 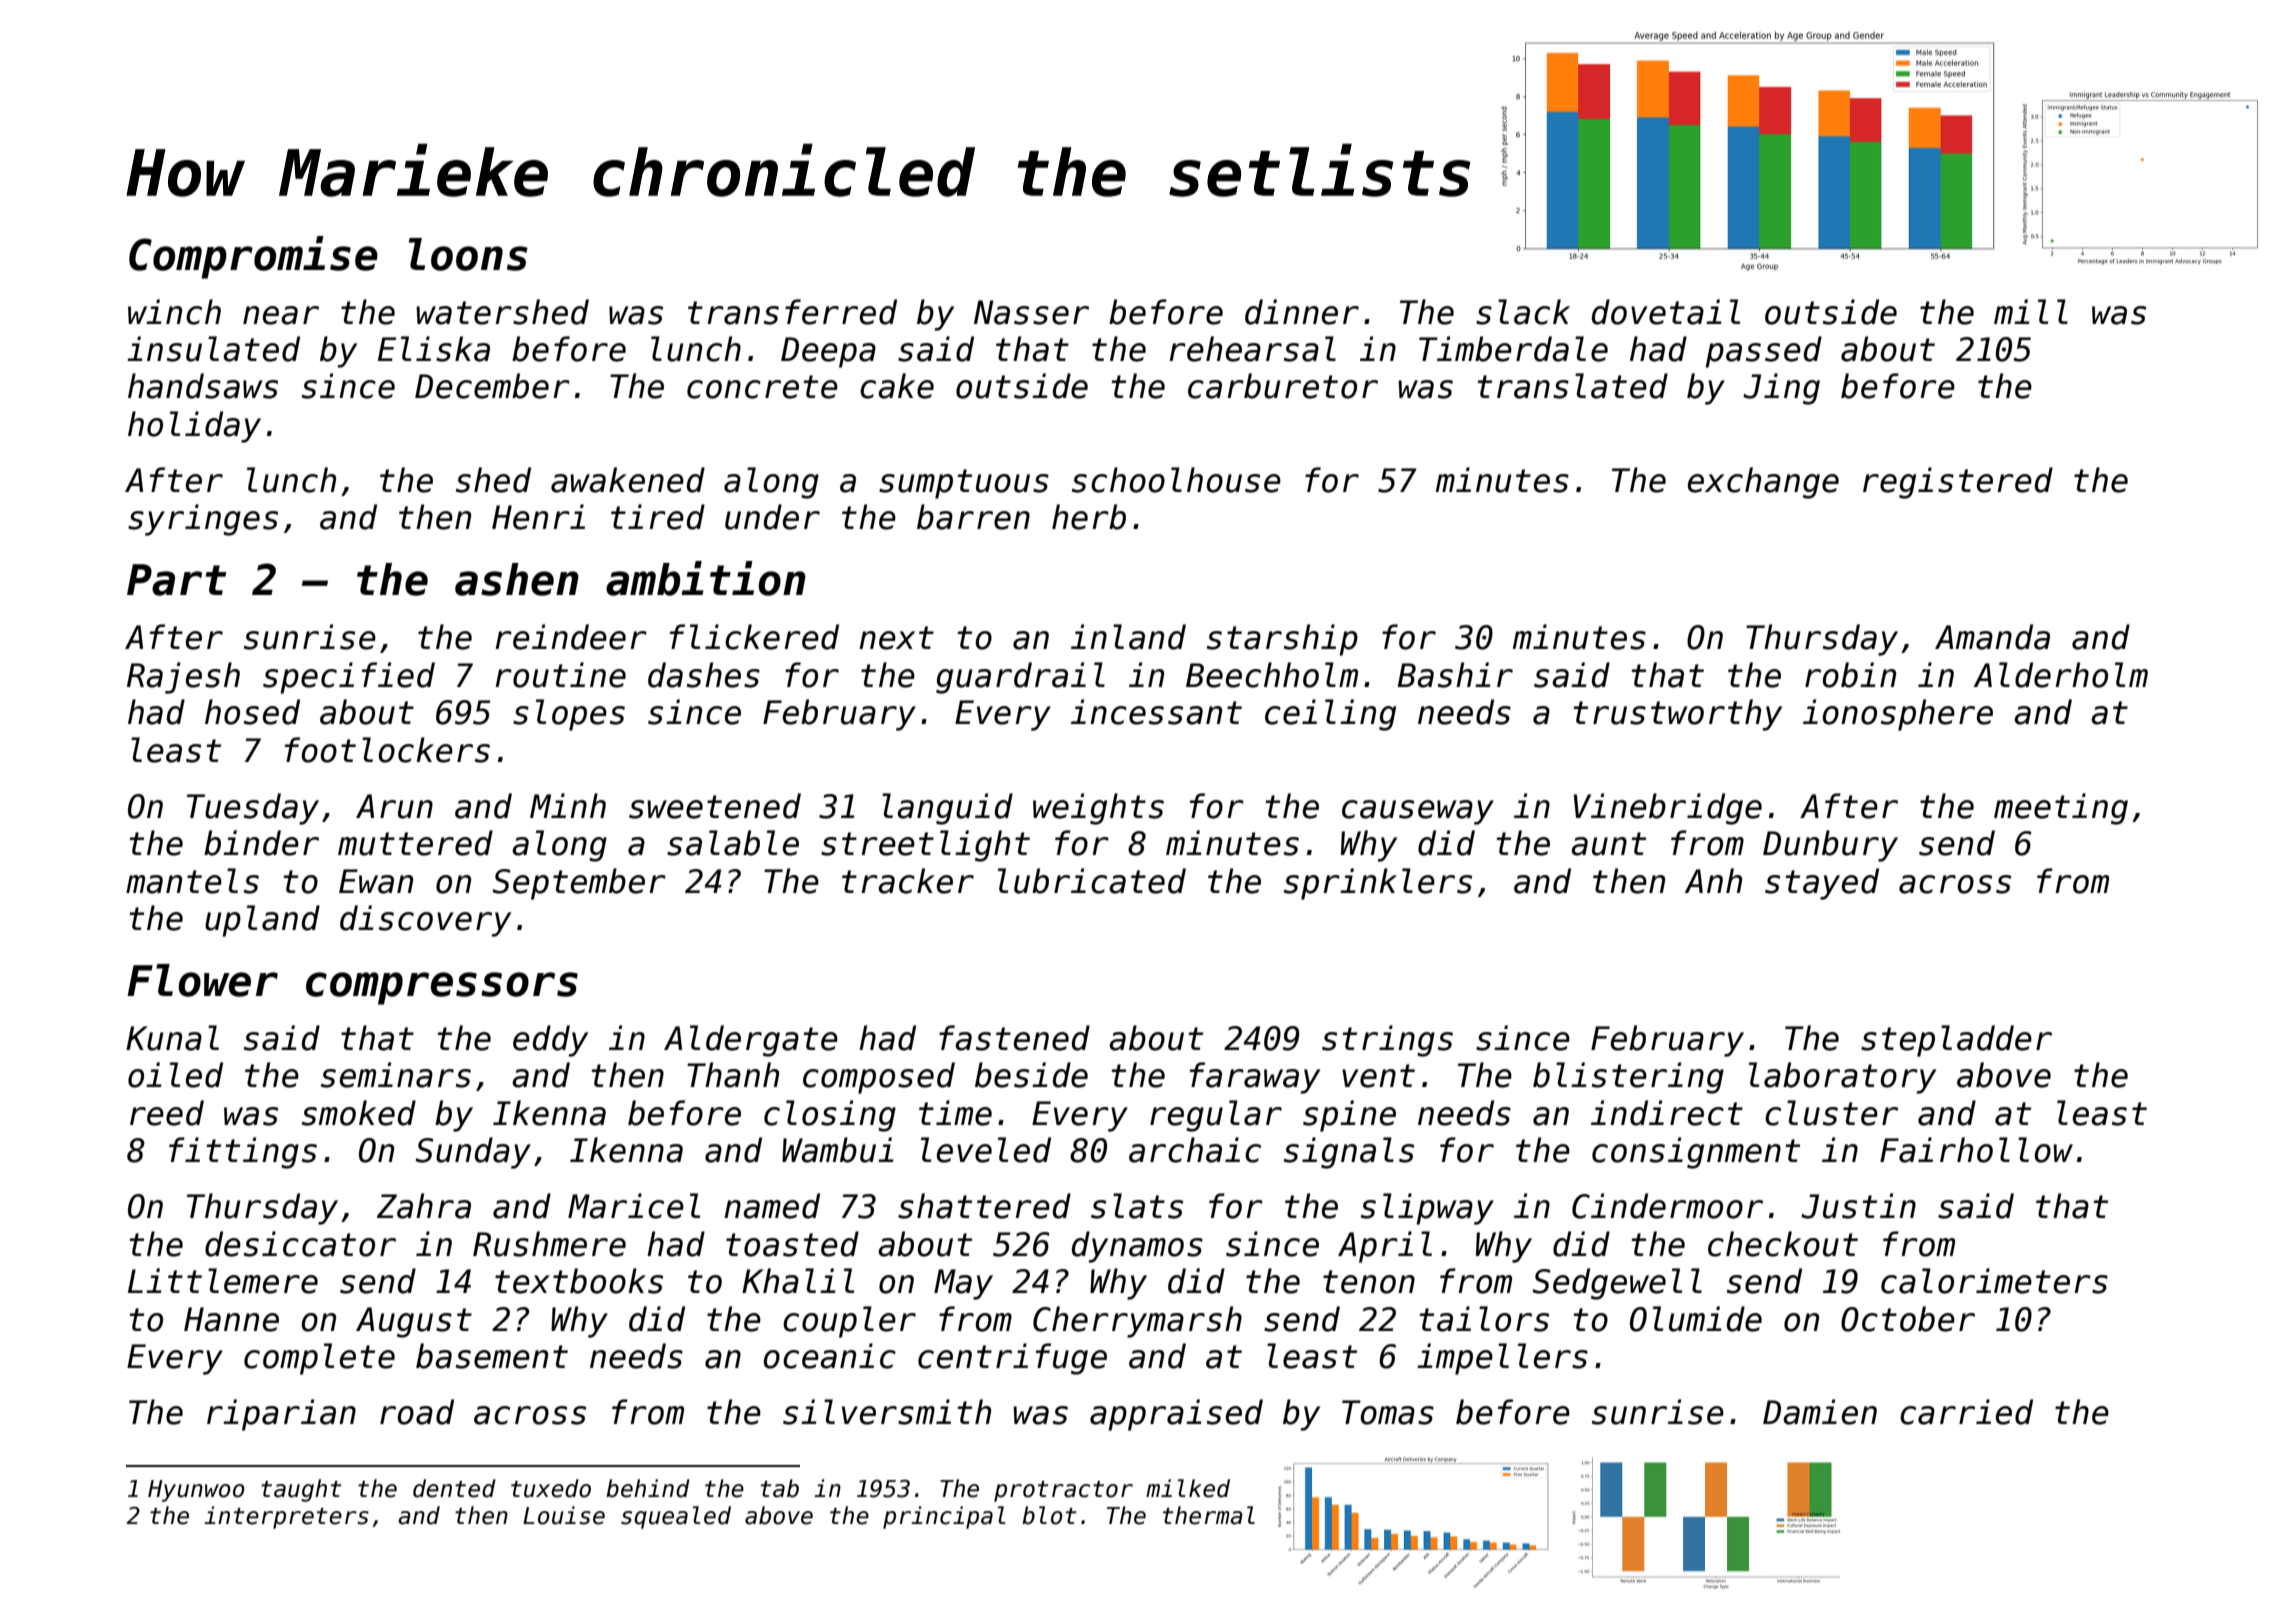 I want to click on Hanne, so click(x=231, y=1319).
